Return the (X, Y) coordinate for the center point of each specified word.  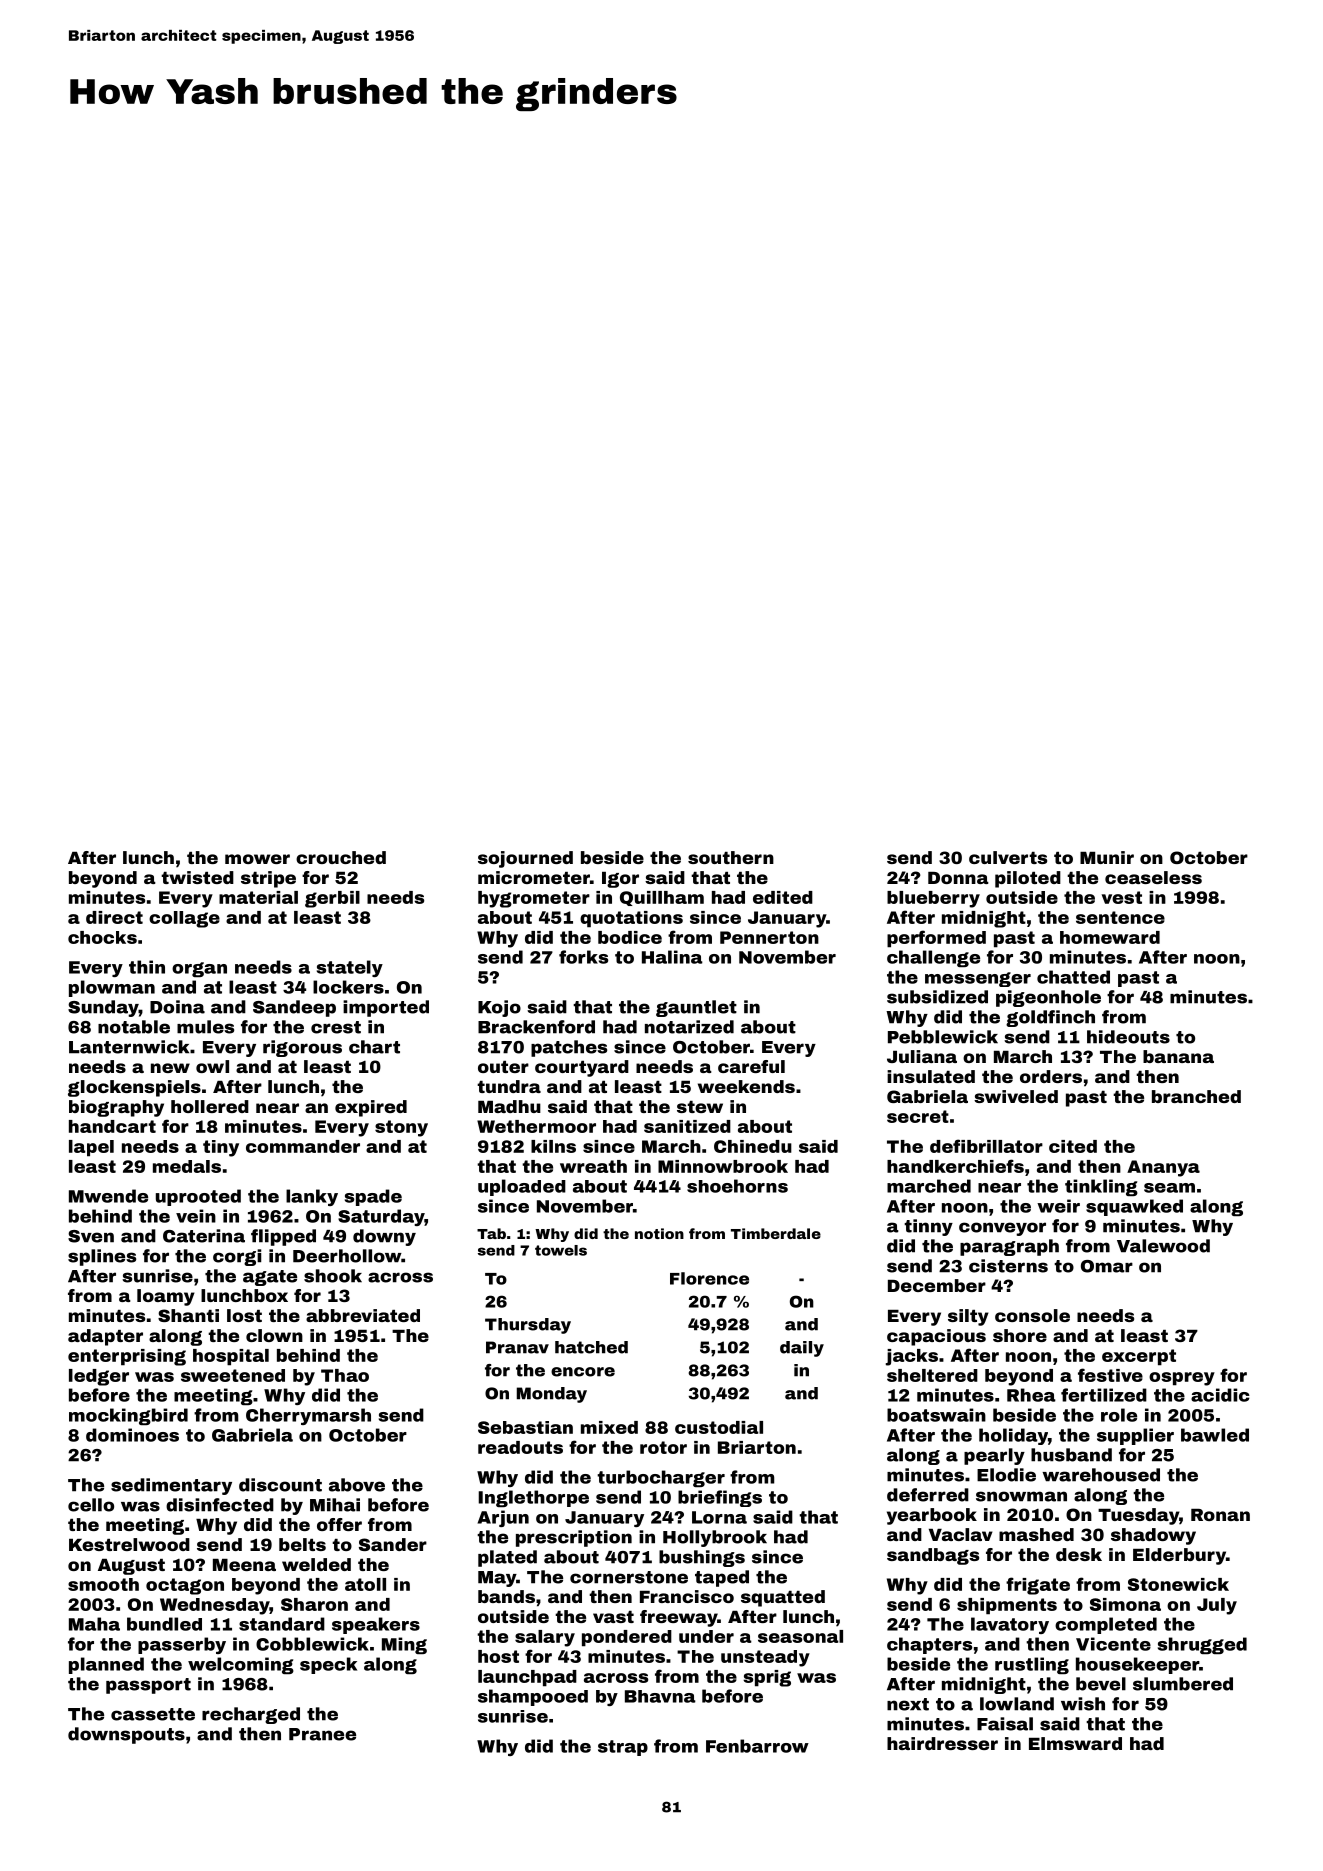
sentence (1120, 917)
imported (386, 1008)
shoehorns (737, 1186)
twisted (197, 877)
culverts (1008, 857)
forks (583, 957)
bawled (1215, 1435)
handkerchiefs (955, 1166)
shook (333, 1276)
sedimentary (171, 1486)
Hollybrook (715, 1538)
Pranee (322, 1734)
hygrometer (534, 899)
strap (623, 1748)
